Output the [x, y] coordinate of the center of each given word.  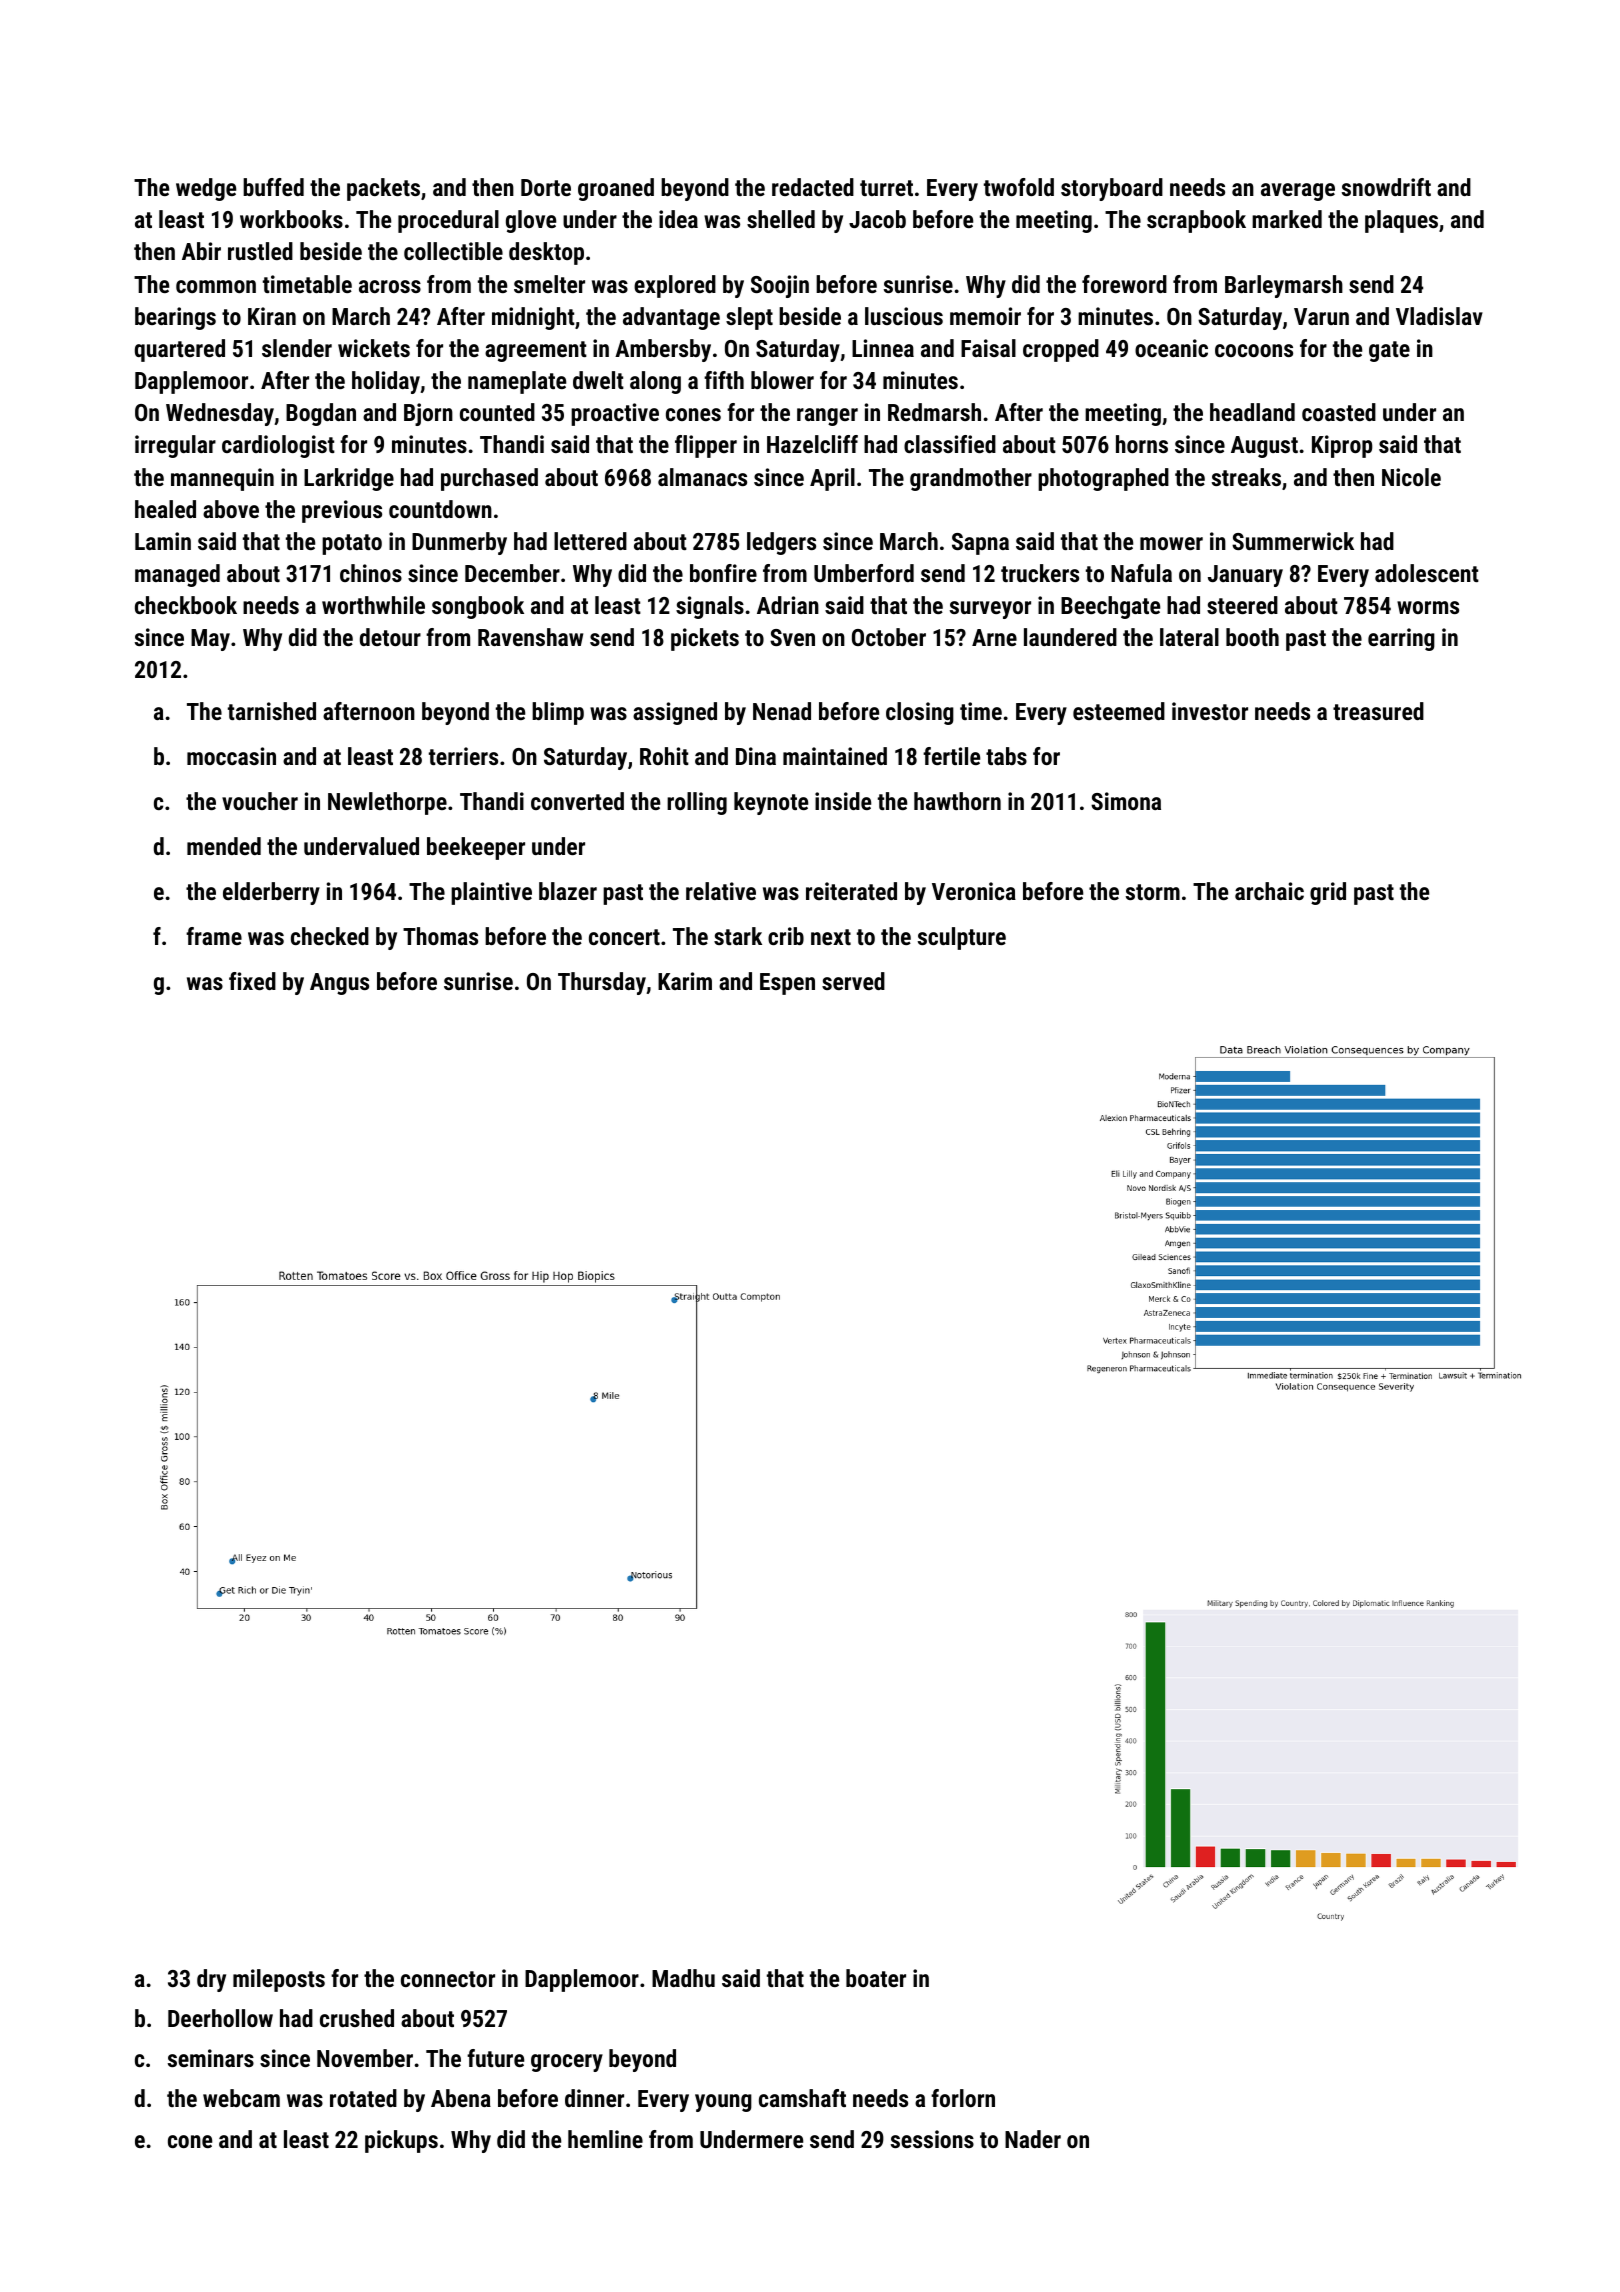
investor [1210, 711]
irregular [175, 446]
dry [211, 1980]
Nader [1033, 2139]
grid [1328, 893]
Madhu [683, 1978]
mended [224, 846]
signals [710, 607]
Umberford [864, 573]
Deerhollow [220, 2018]
